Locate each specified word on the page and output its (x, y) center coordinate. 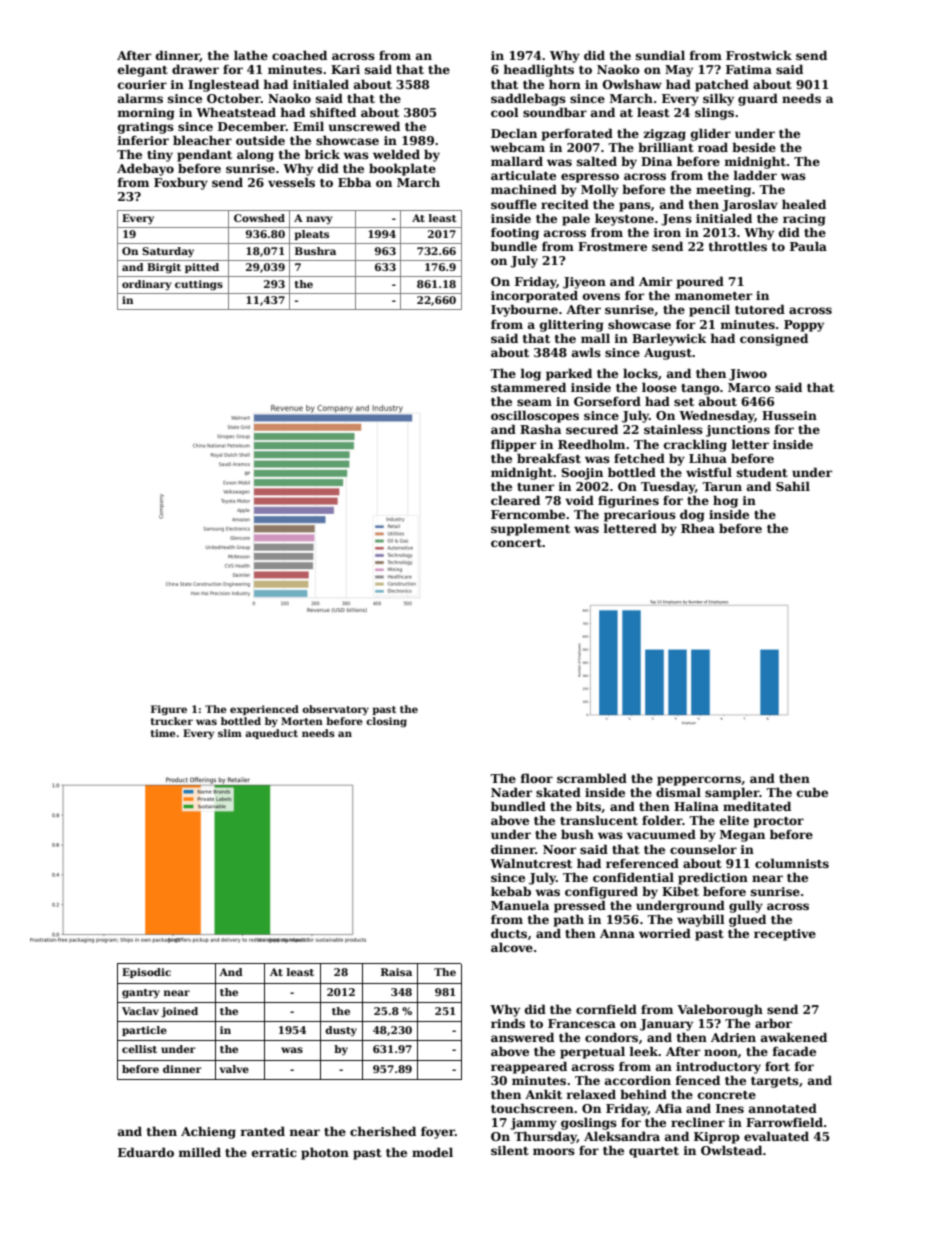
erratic (274, 1152)
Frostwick (759, 55)
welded (396, 154)
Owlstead (731, 1150)
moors (554, 1151)
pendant (204, 155)
